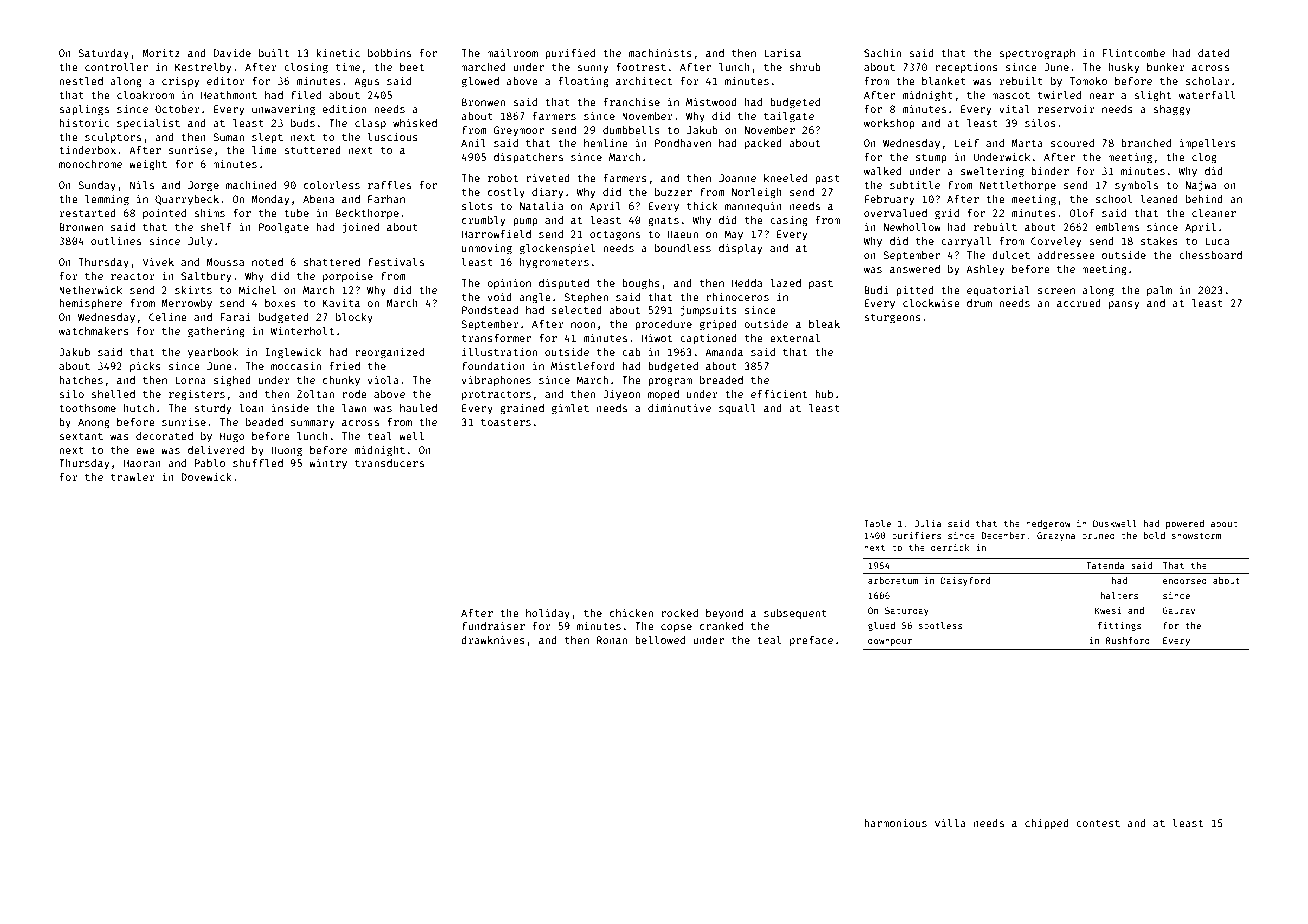 Image resolution: width=1308 pixels, height=924 pixels. Describe the element at coordinates (389, 463) in the screenshot. I see `transducers` at that location.
